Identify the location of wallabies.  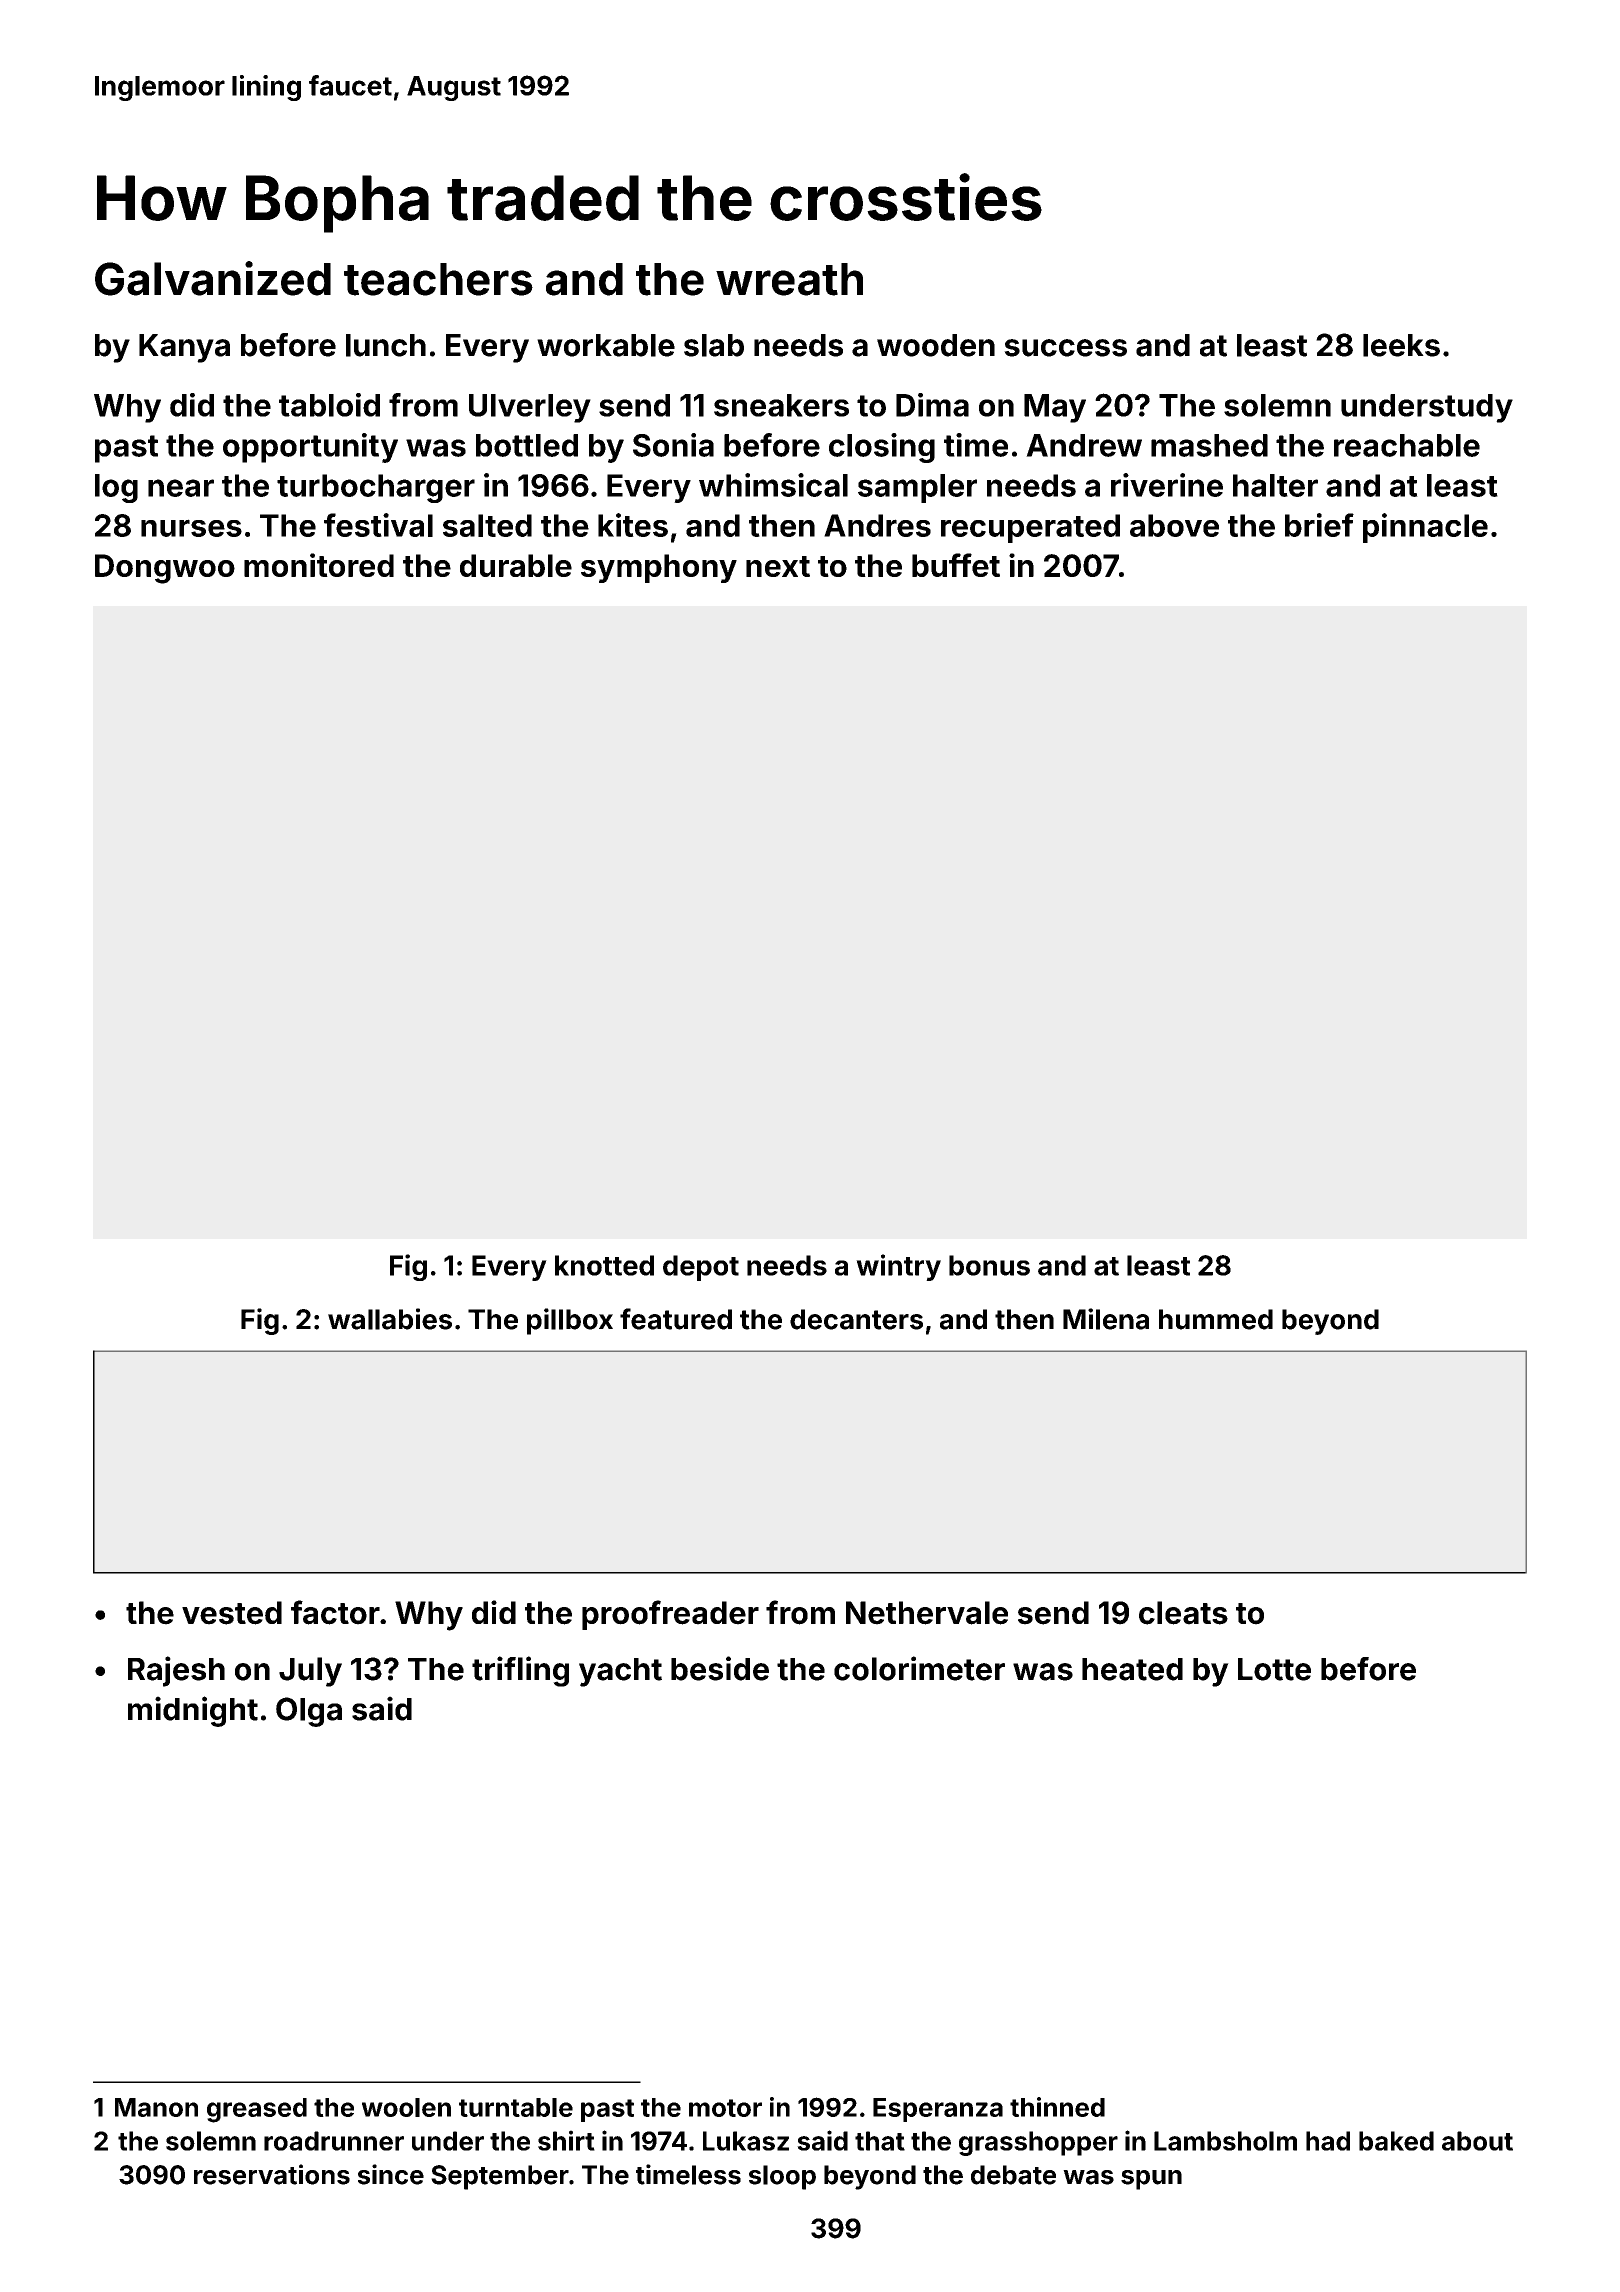
(390, 1319).
